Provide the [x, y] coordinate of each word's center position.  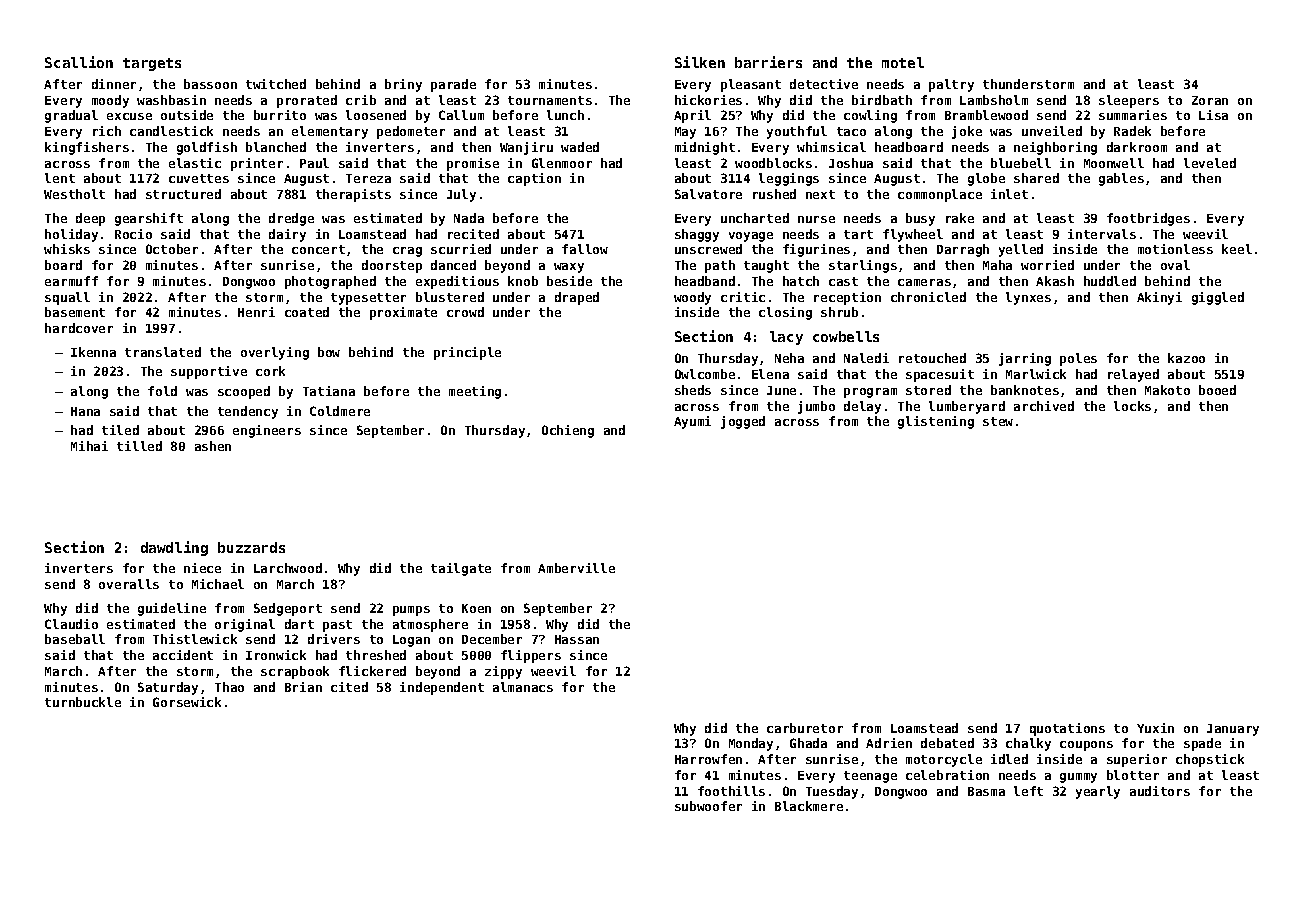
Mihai [89, 446]
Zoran [1210, 100]
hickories [708, 100]
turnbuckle [83, 702]
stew [998, 421]
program [870, 393]
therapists [353, 195]
